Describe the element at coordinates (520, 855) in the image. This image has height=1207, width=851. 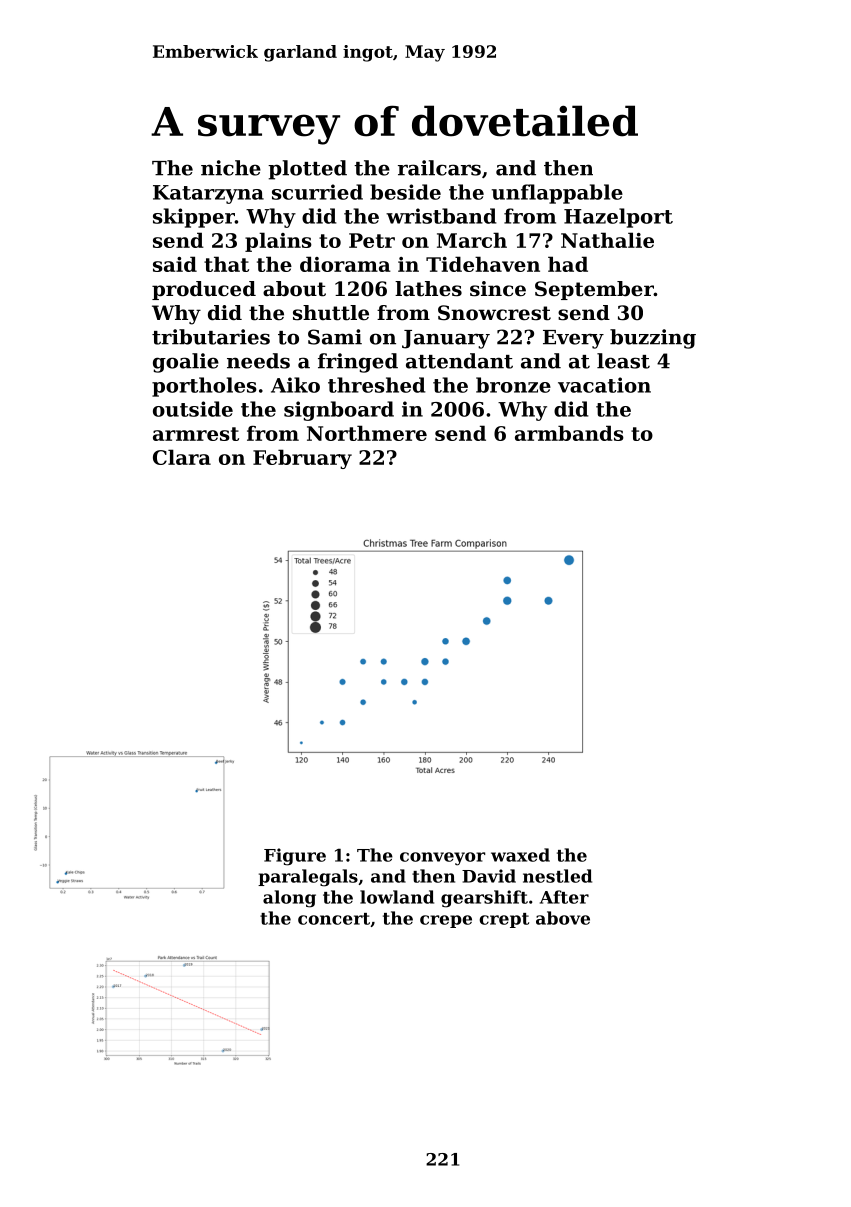
I see `waxed` at that location.
